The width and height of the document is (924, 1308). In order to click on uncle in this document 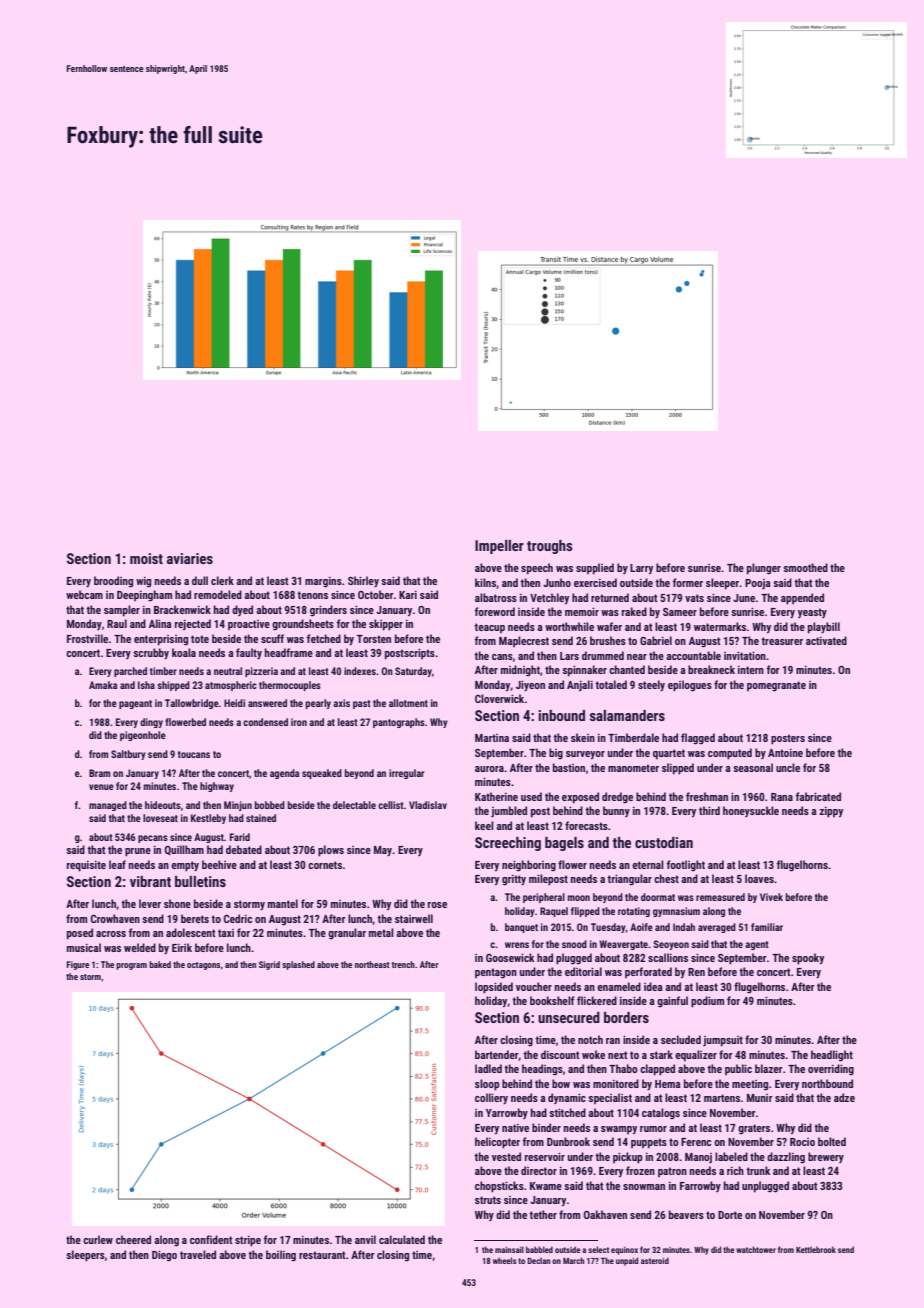, I will do `click(788, 767)`.
